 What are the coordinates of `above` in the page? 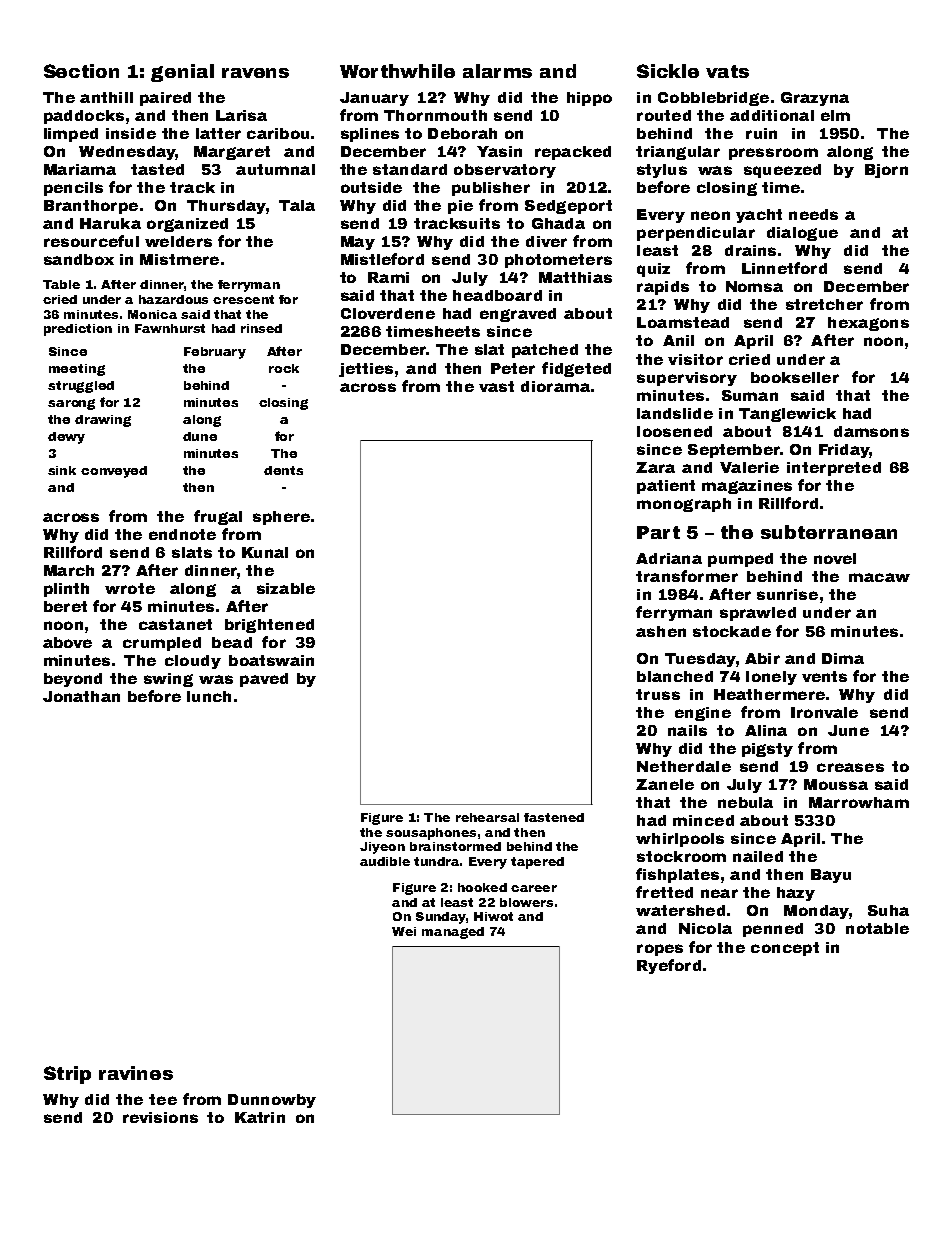 It's located at (67, 642).
